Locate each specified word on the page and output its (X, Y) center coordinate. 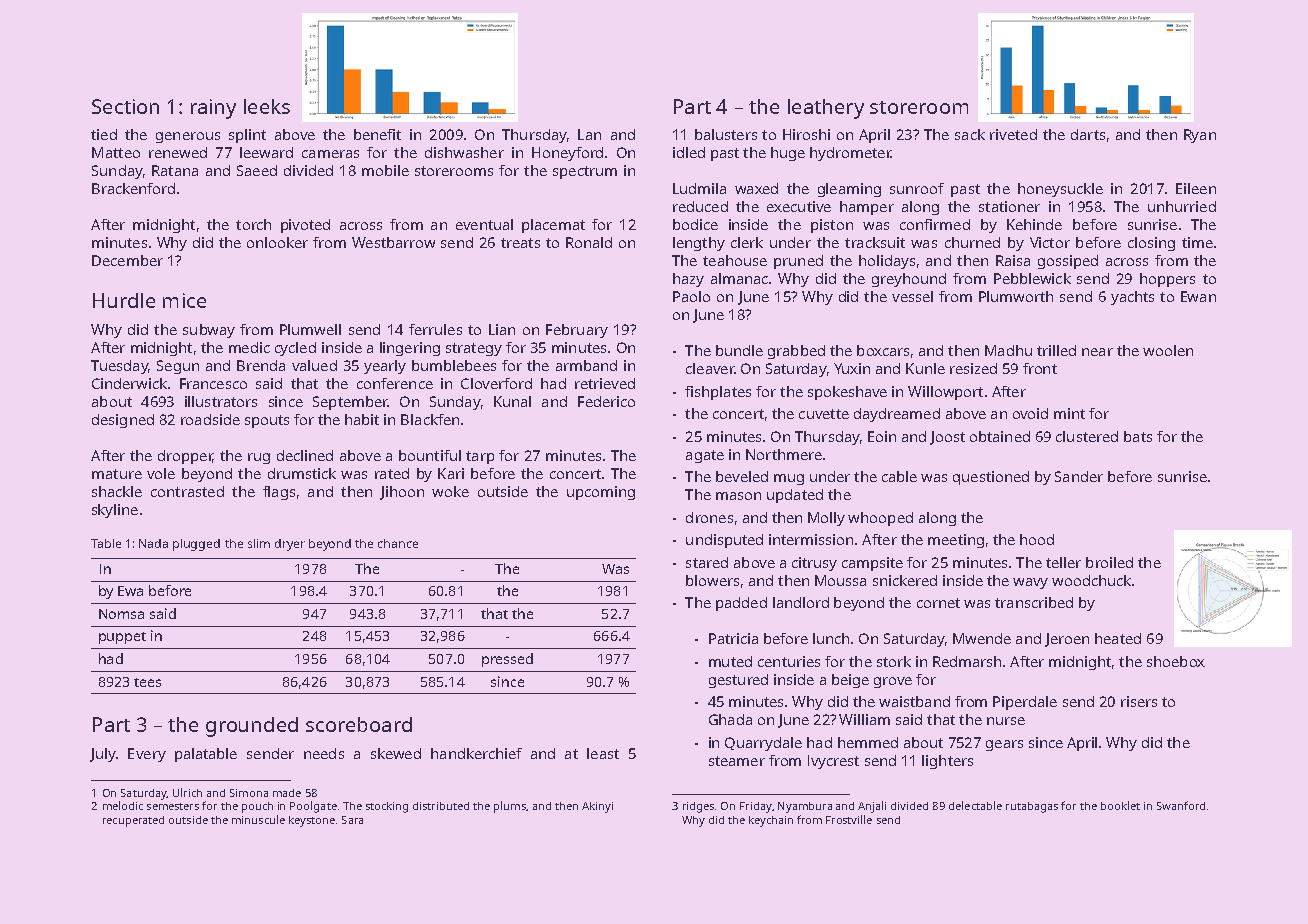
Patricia (733, 638)
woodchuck (1091, 580)
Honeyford (567, 154)
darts (1088, 134)
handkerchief (476, 753)
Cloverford (496, 383)
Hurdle (124, 300)
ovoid (1030, 413)
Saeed (257, 170)
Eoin (882, 436)
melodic (123, 805)
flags (279, 493)
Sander (1079, 476)
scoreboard (359, 724)
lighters (947, 762)
